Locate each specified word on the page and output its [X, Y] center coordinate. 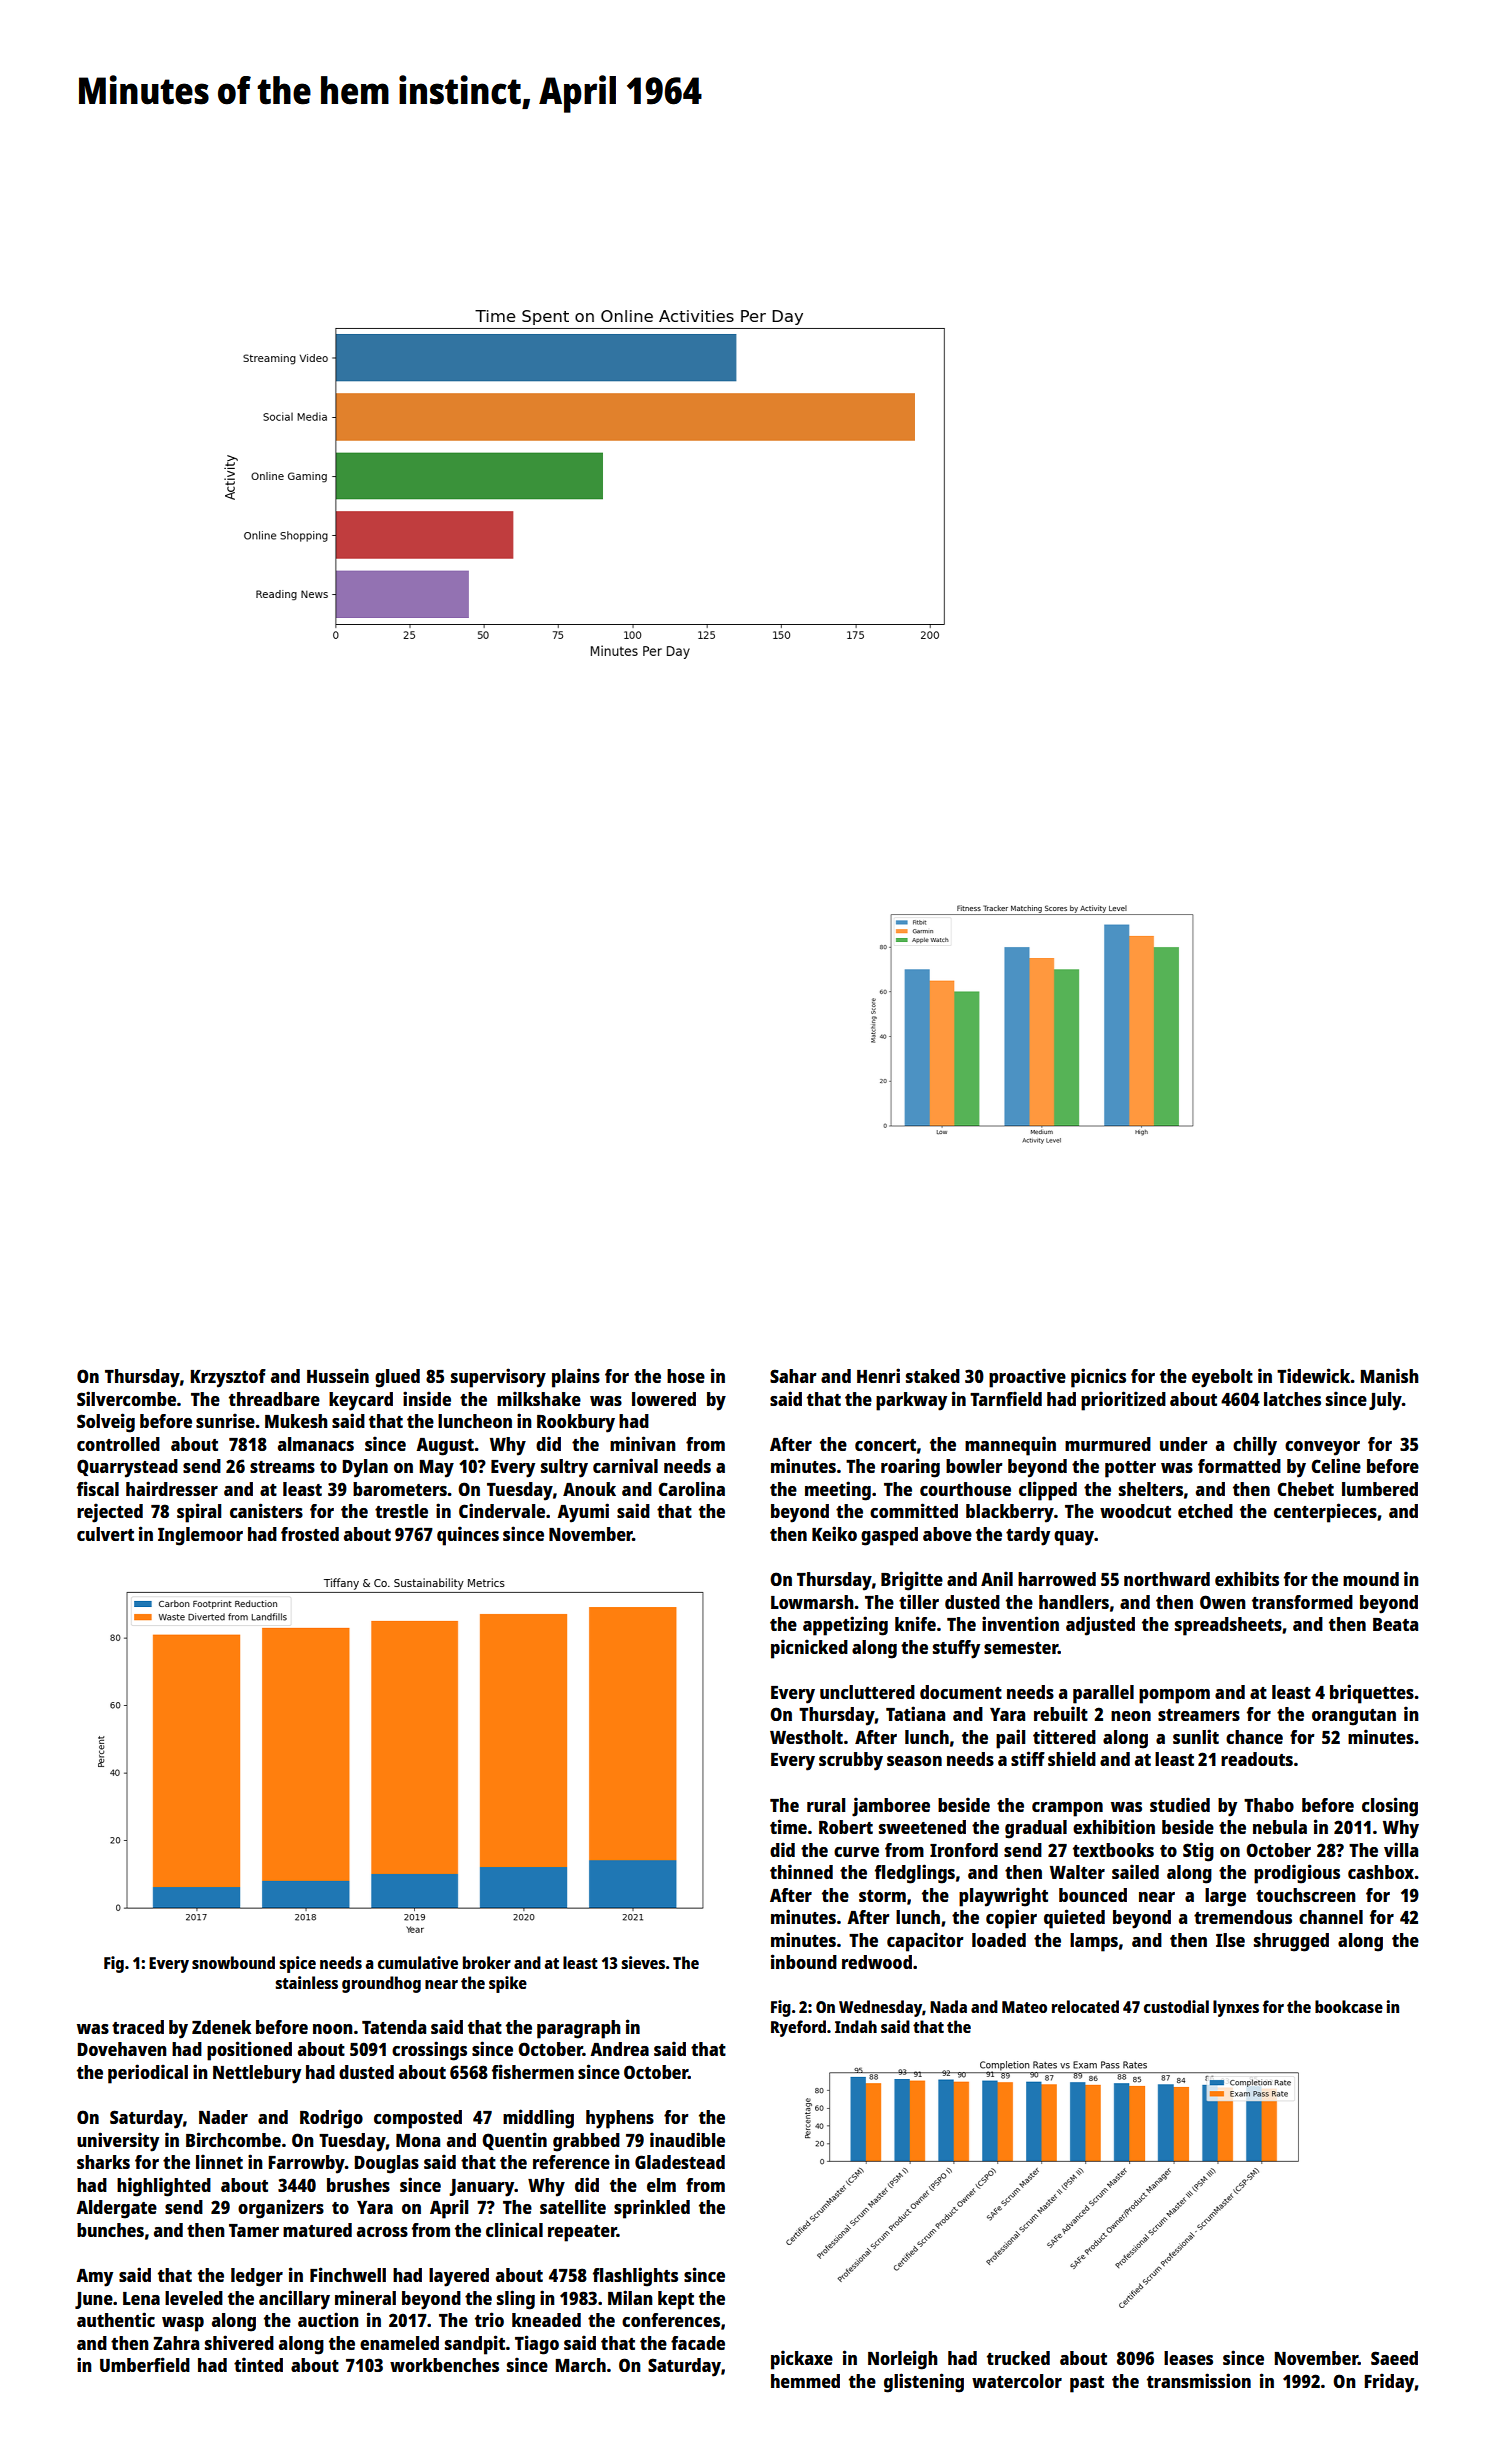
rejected [110, 1513]
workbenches [444, 2365]
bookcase [1349, 2006]
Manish [1389, 1375]
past [1087, 2384]
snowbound [233, 1962]
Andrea [619, 2049]
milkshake [539, 1398]
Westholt [806, 1737]
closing [1390, 1807]
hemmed [805, 2381]
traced [138, 2027]
